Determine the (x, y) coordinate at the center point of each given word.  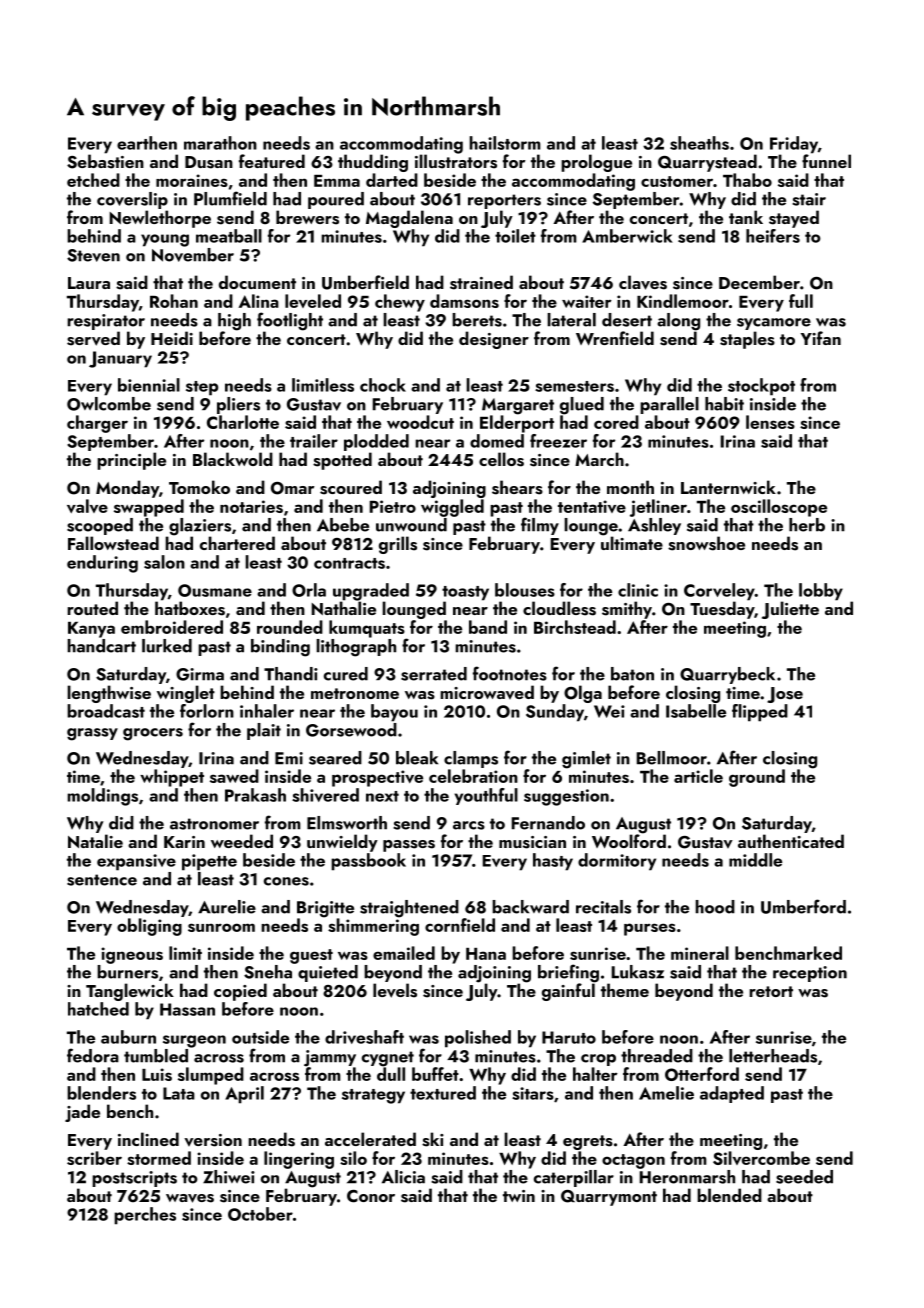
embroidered (172, 627)
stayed (794, 219)
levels (395, 990)
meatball (229, 236)
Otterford (702, 1074)
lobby (821, 592)
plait (264, 731)
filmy (540, 526)
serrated (434, 674)
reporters (504, 201)
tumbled (156, 1056)
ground (757, 778)
